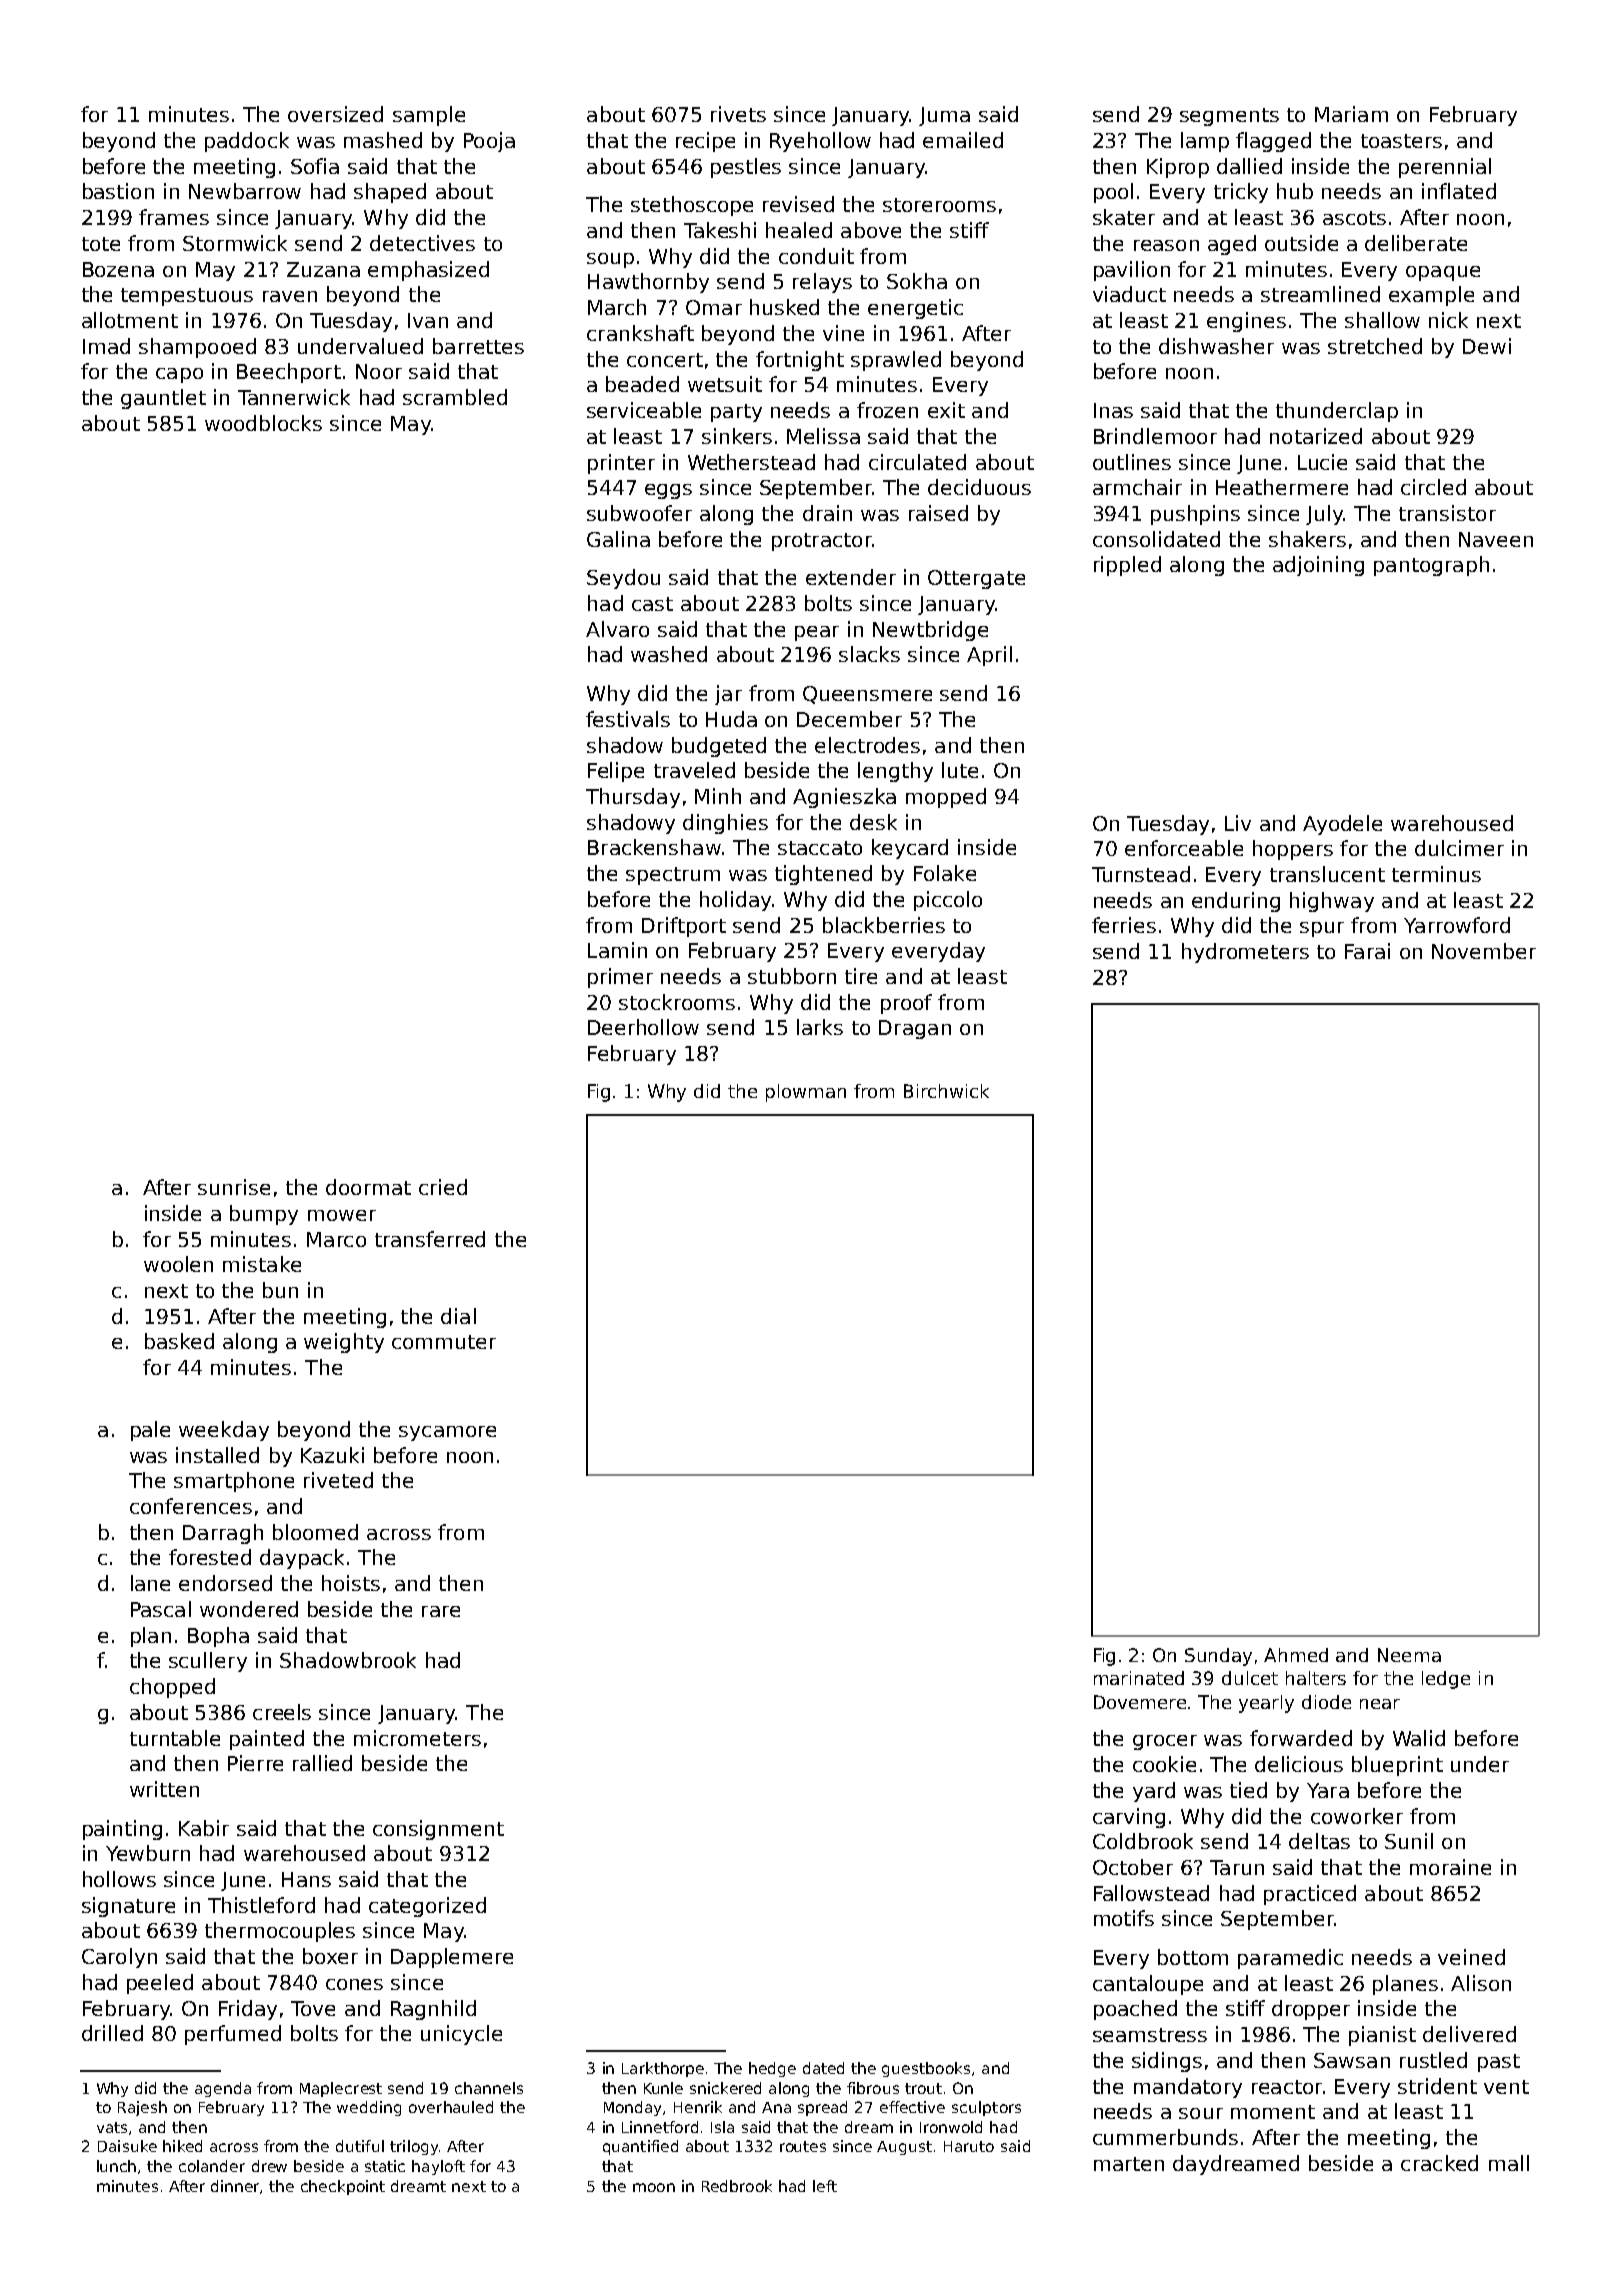 This document has height=2292, width=1620. Describe the element at coordinates (1409, 1655) in the document. I see `Neema` at that location.
